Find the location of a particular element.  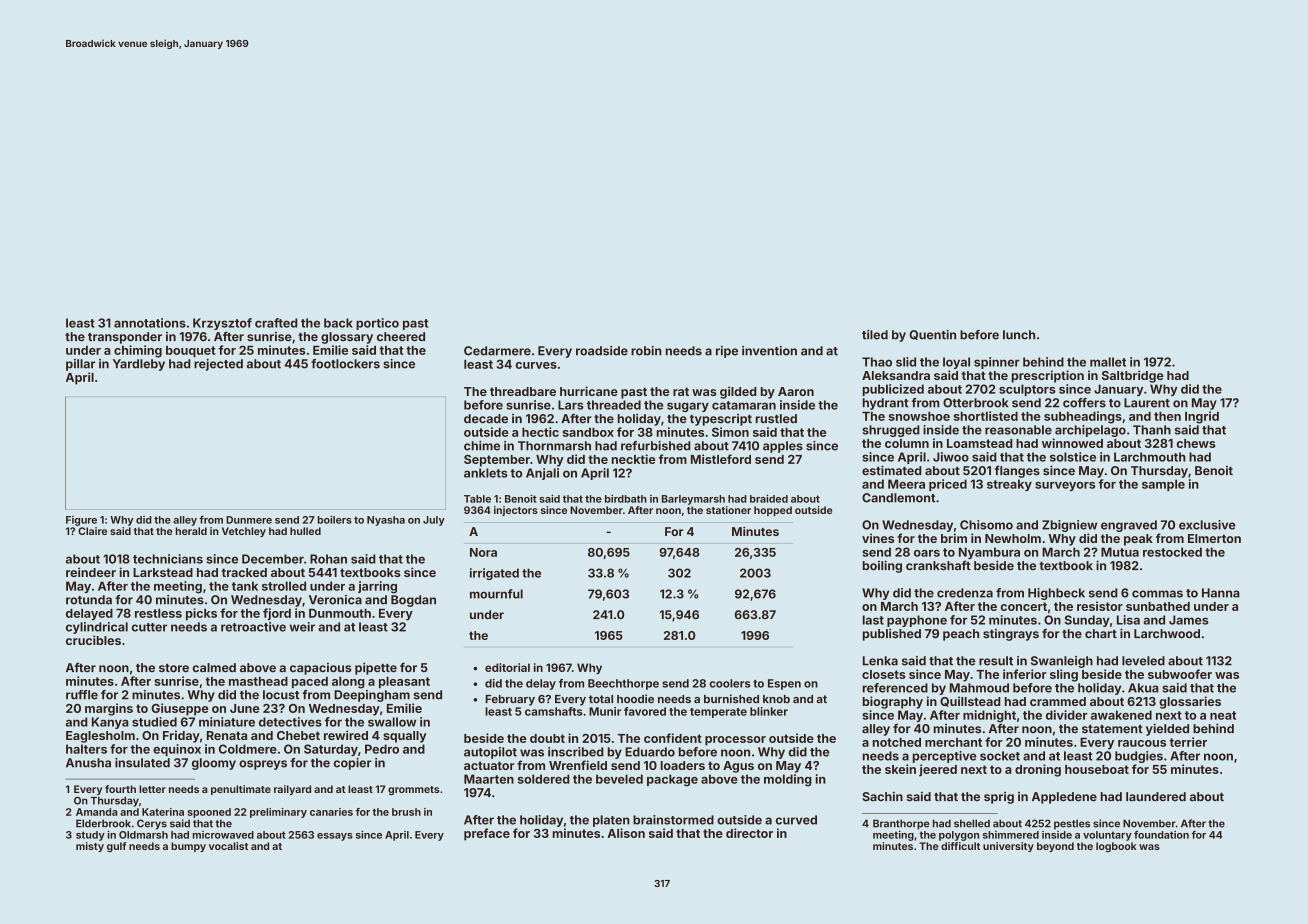

tiled is located at coordinates (875, 335).
